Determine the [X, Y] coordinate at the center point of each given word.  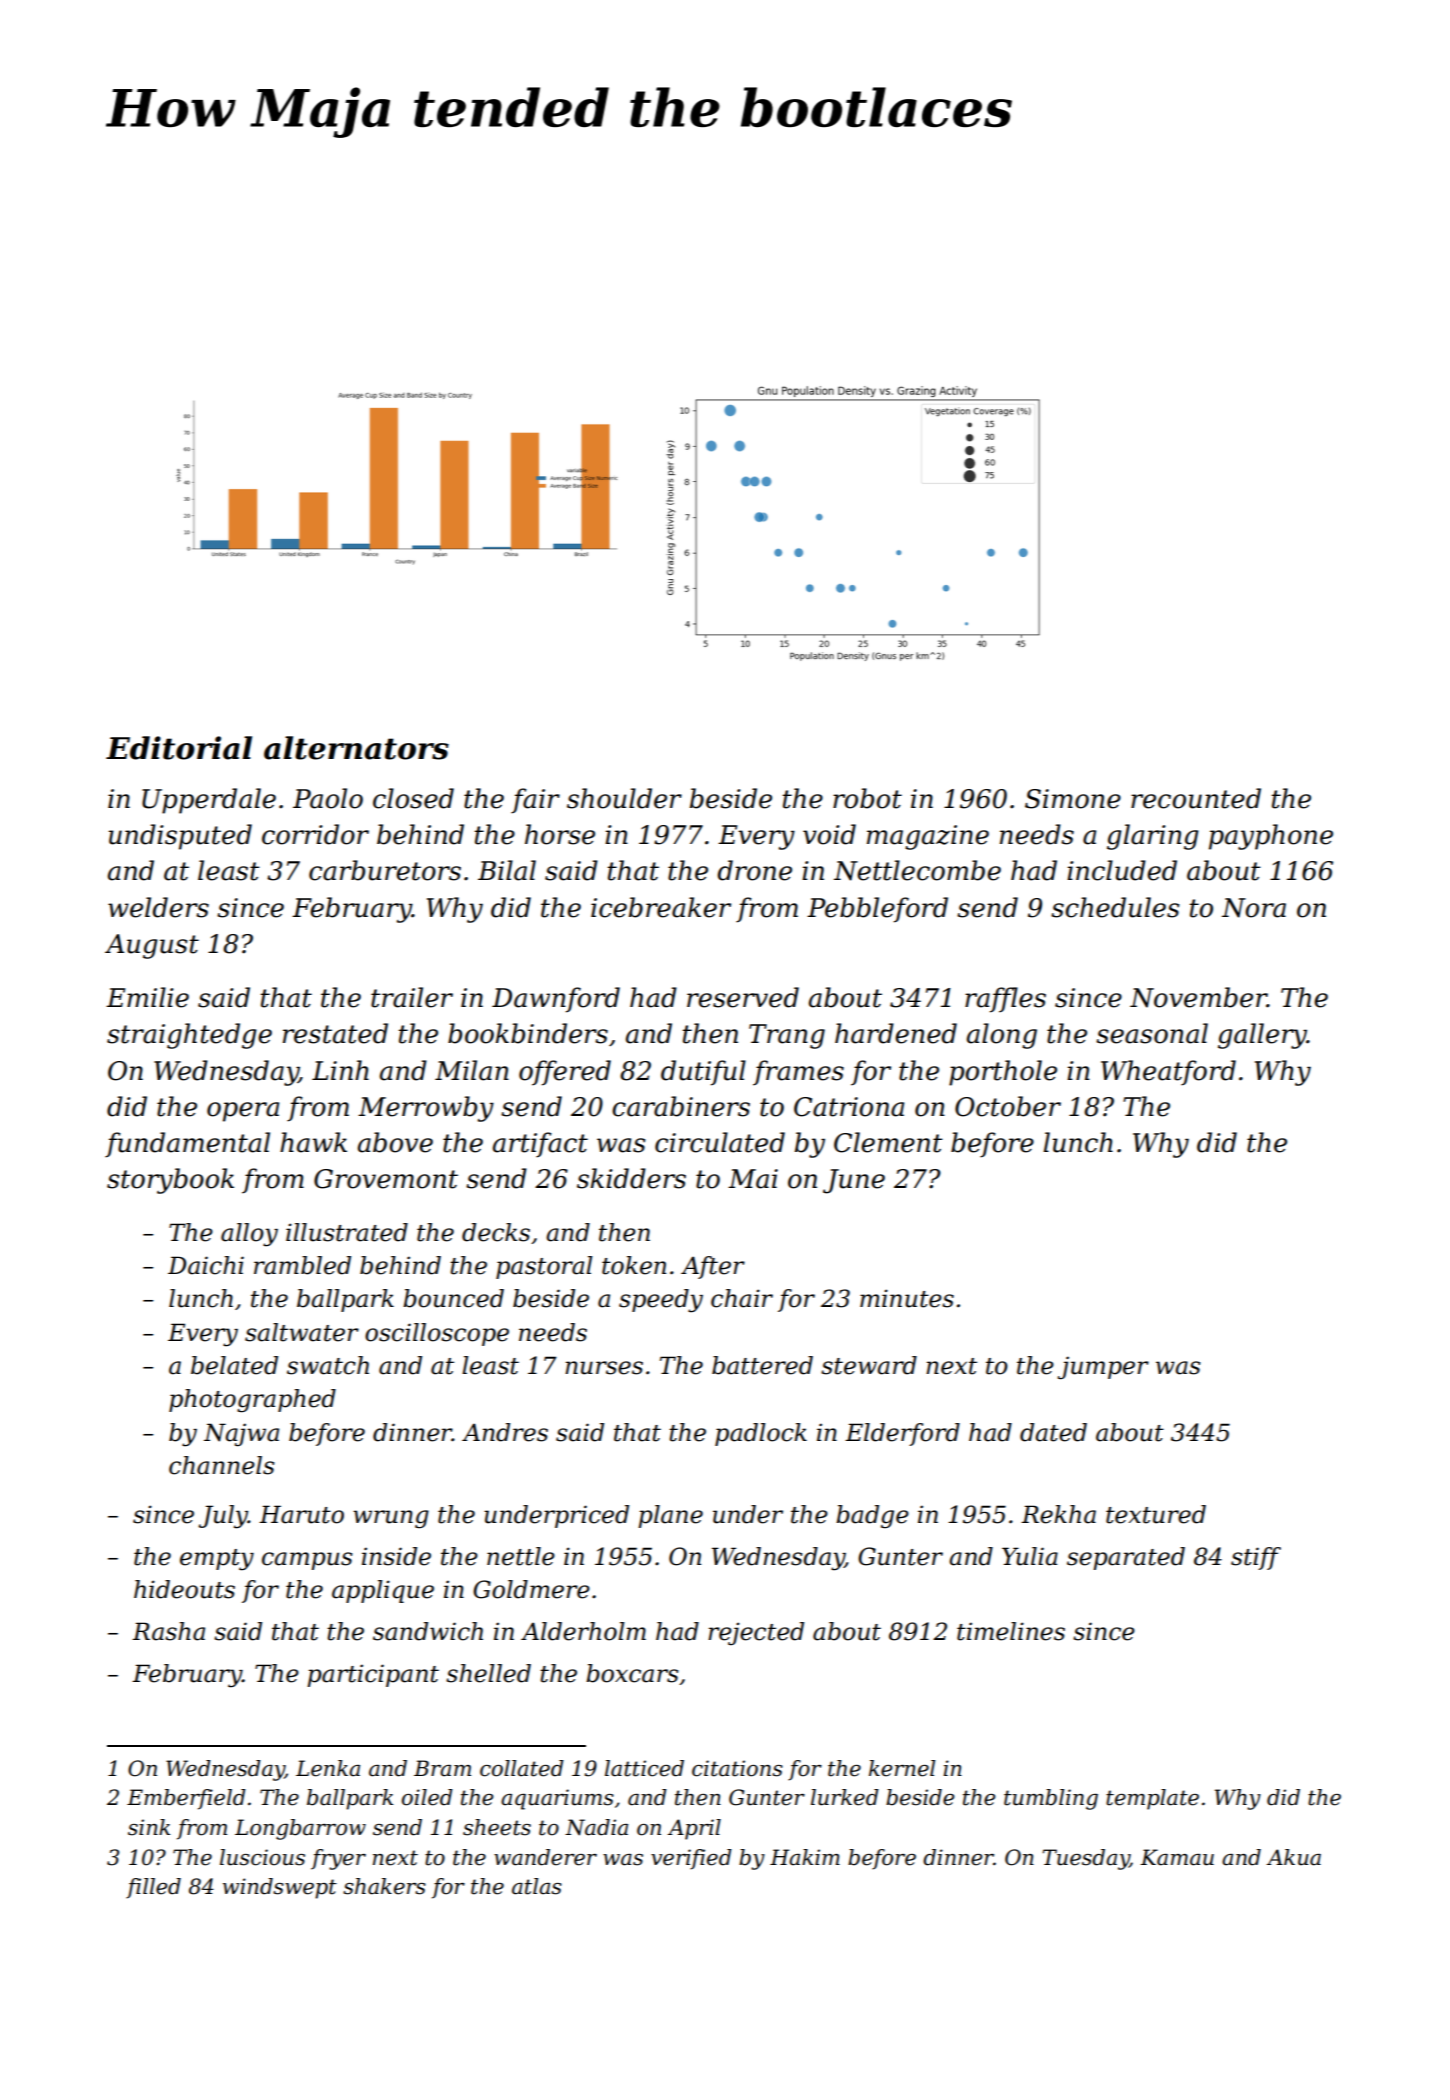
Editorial [179, 748]
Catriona [849, 1107]
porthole [1003, 1073]
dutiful [703, 1073]
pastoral [544, 1267]
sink [149, 1827]
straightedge [189, 1036]
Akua [1293, 1857]
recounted [1196, 798]
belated [234, 1365]
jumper [1103, 1368]
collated [522, 1768]
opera [243, 1112]
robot [867, 798]
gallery [1262, 1036]
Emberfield [186, 1799]
